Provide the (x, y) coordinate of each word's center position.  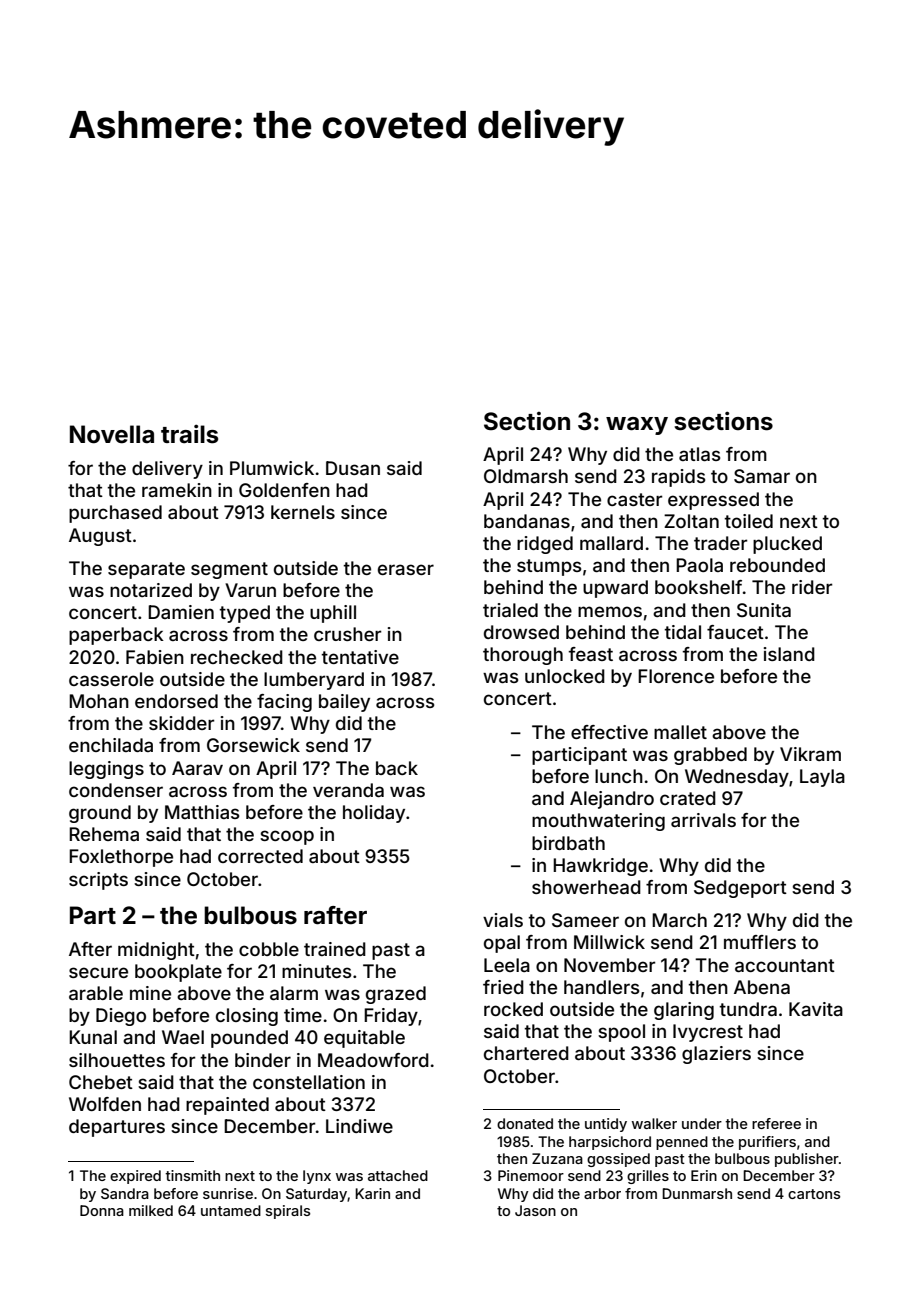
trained (335, 949)
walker (654, 1123)
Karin (372, 1193)
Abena (762, 987)
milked (151, 1210)
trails (189, 434)
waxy (637, 426)
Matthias (202, 812)
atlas (699, 454)
